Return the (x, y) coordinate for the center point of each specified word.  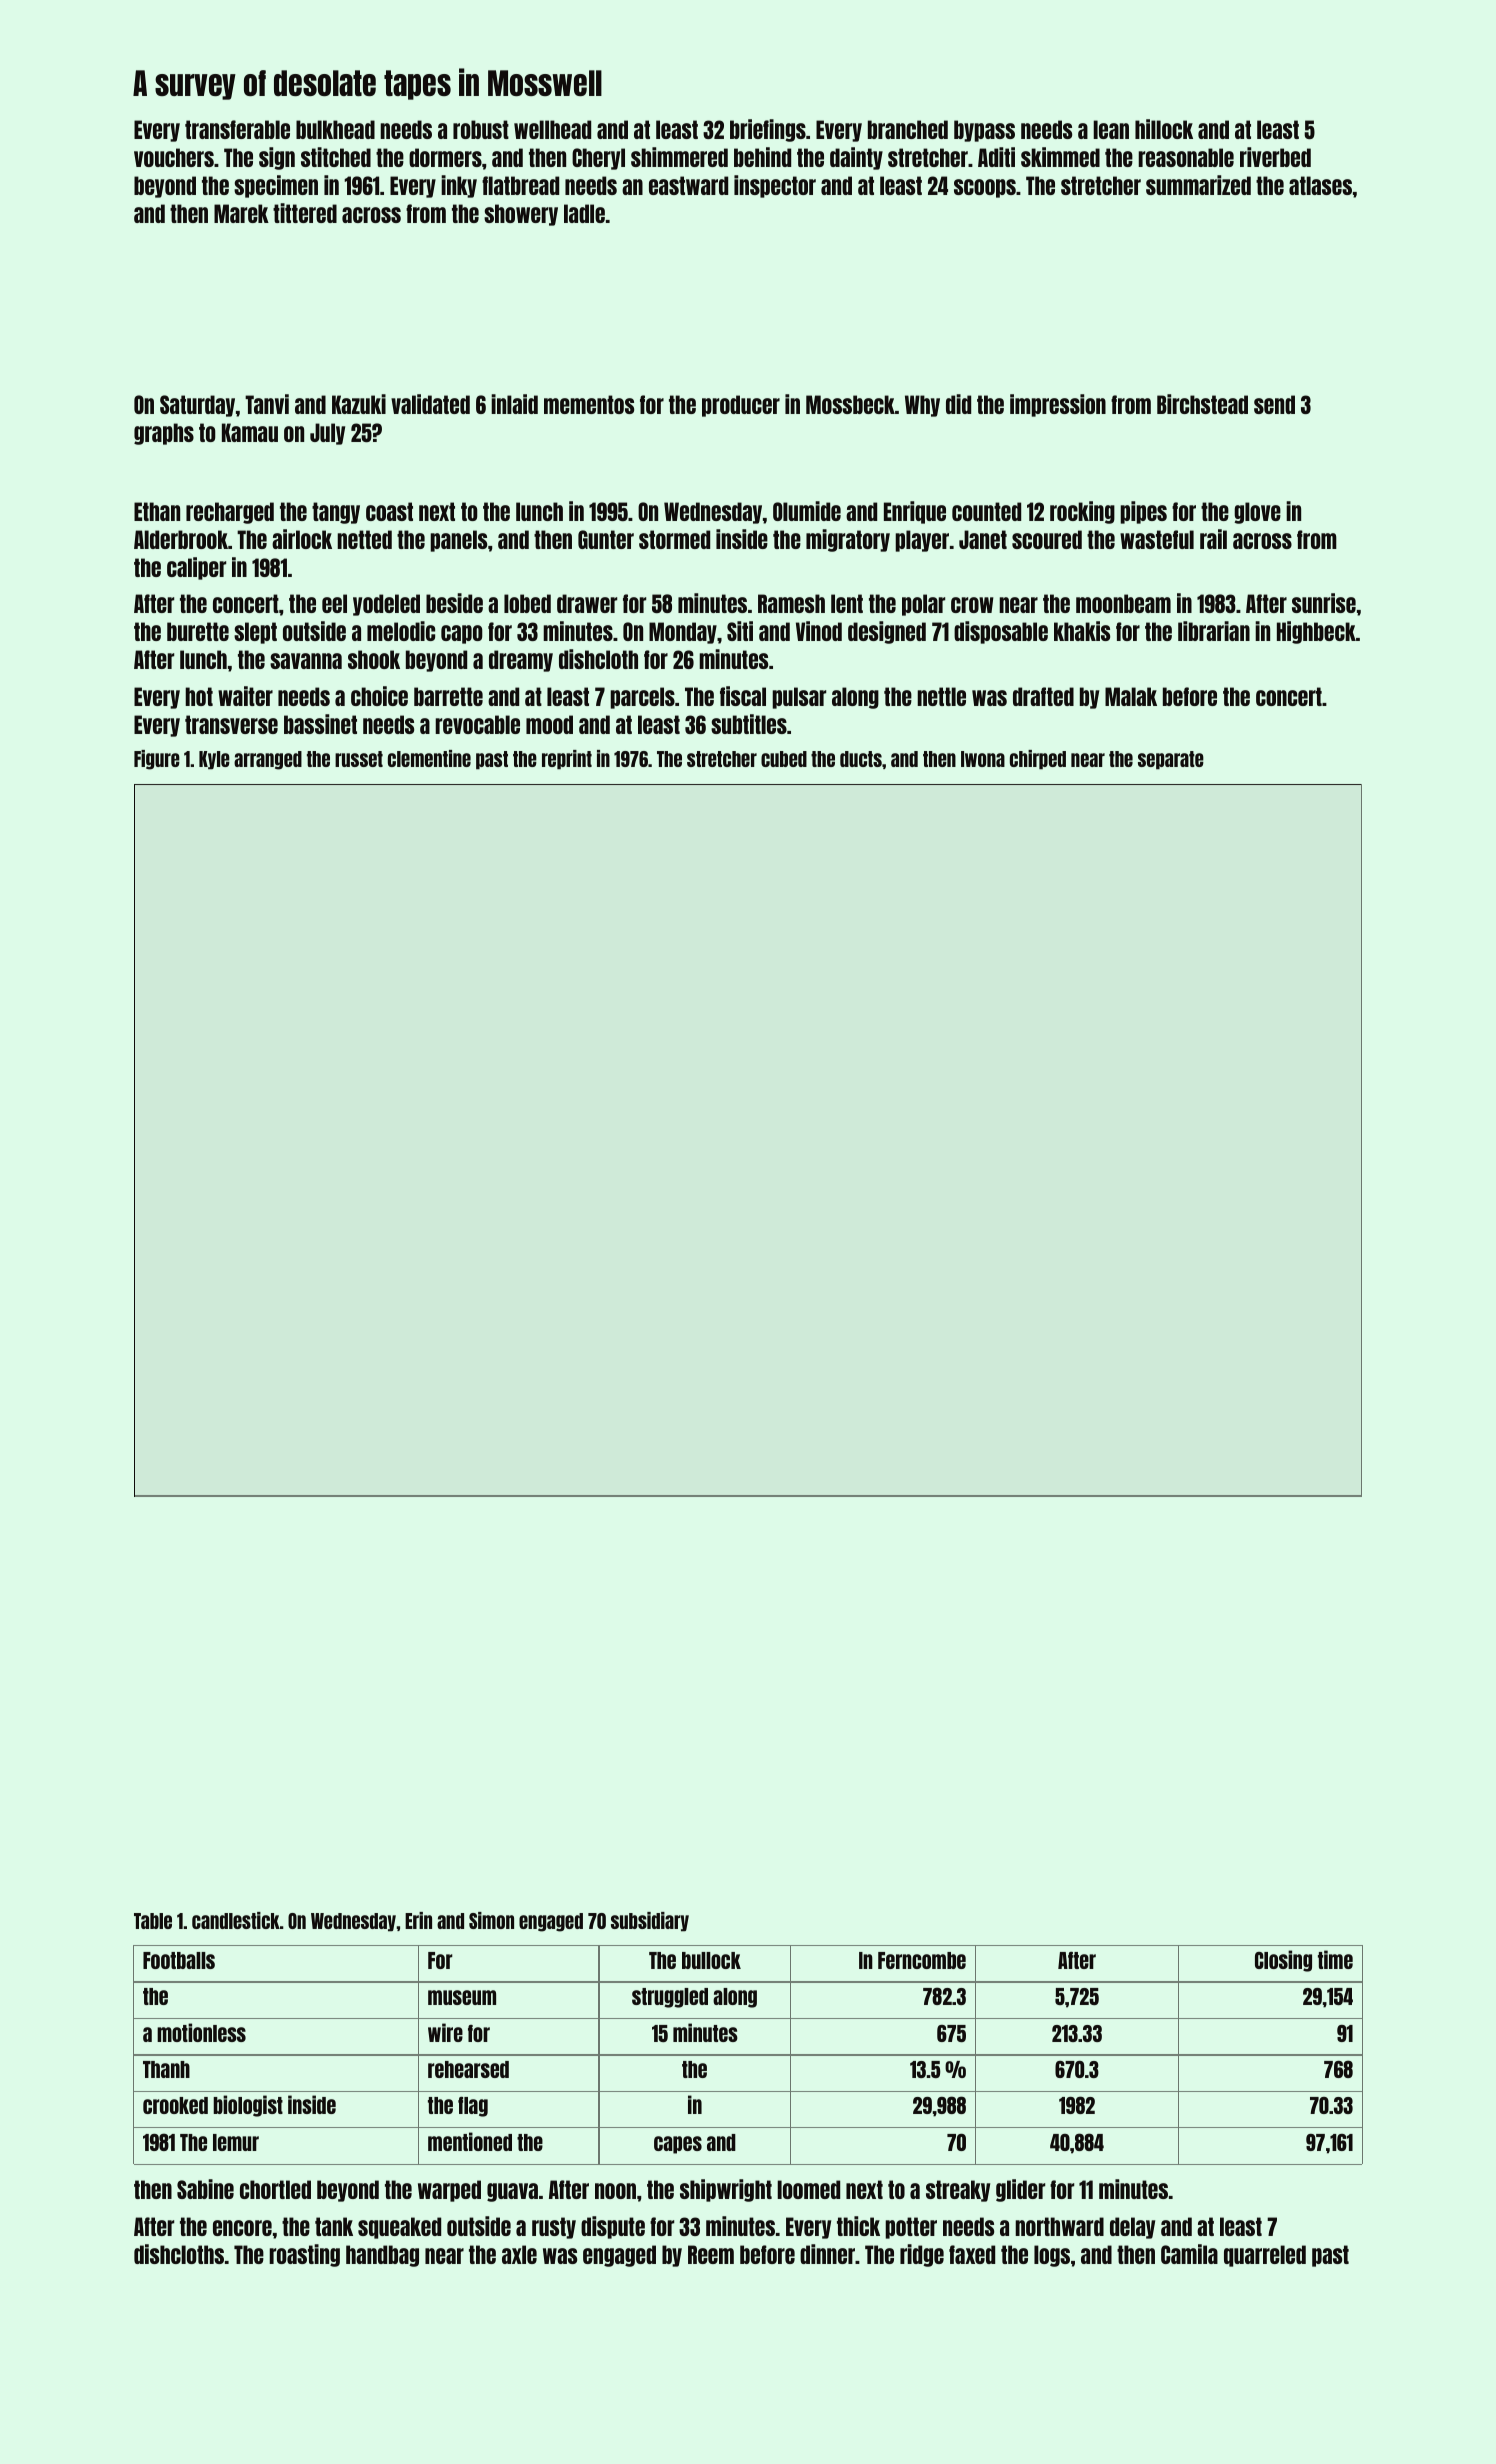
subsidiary (650, 1922)
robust (481, 129)
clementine (429, 758)
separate (1171, 760)
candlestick (236, 1920)
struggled (670, 1998)
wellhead (552, 129)
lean (1111, 129)
